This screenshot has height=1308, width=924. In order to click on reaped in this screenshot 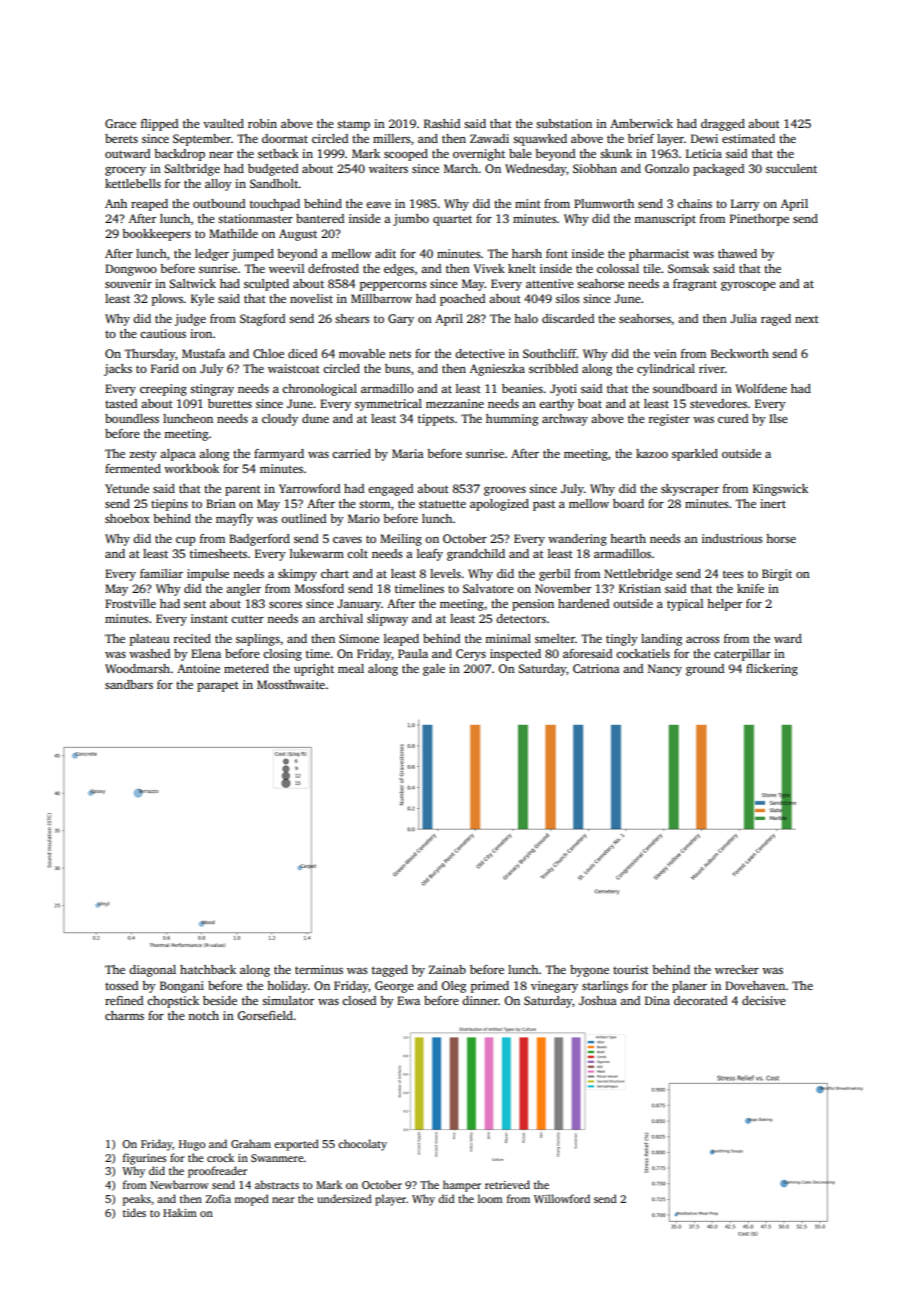, I will do `click(149, 205)`.
